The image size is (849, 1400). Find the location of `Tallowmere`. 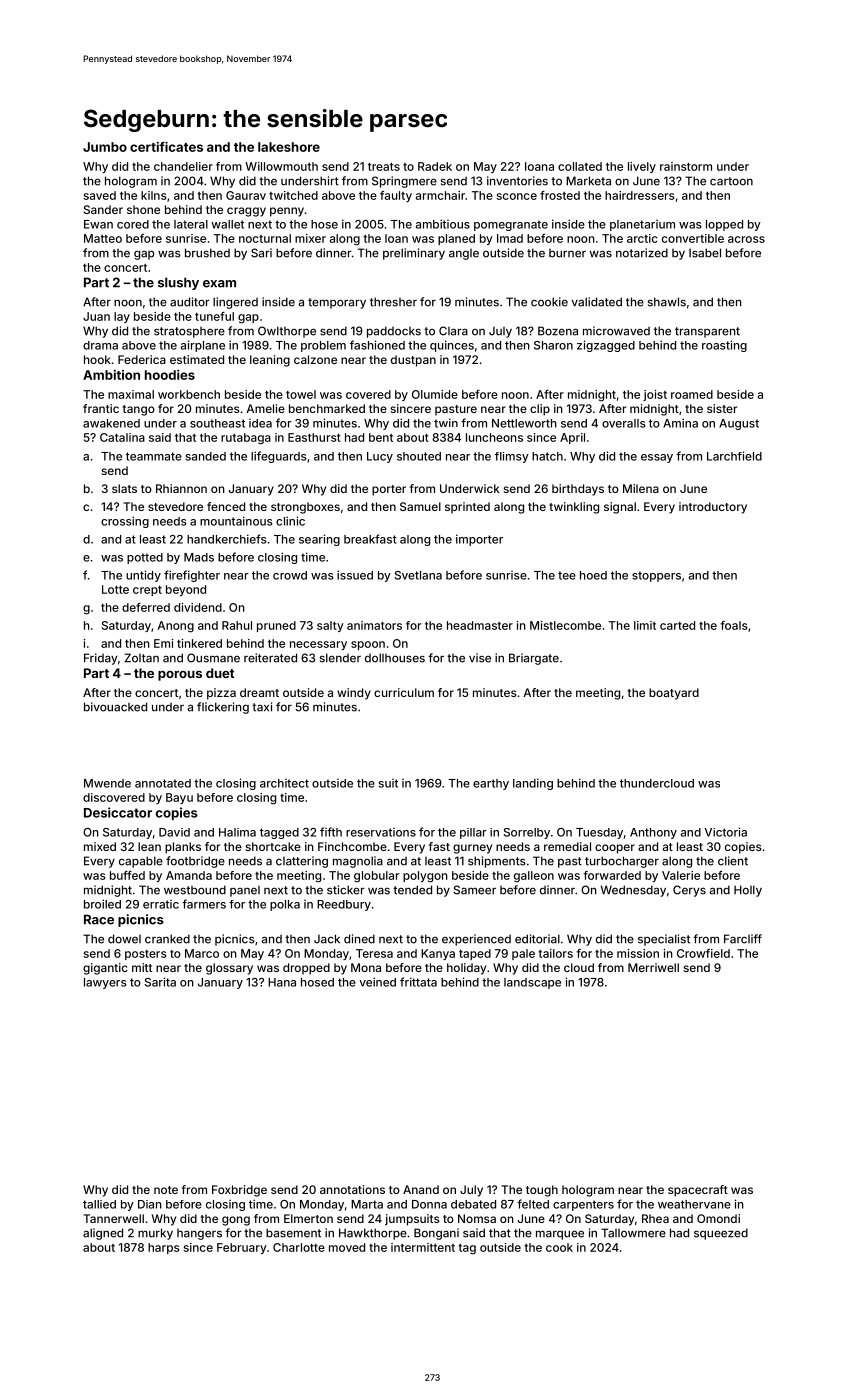

Tallowmere is located at coordinates (633, 1233).
